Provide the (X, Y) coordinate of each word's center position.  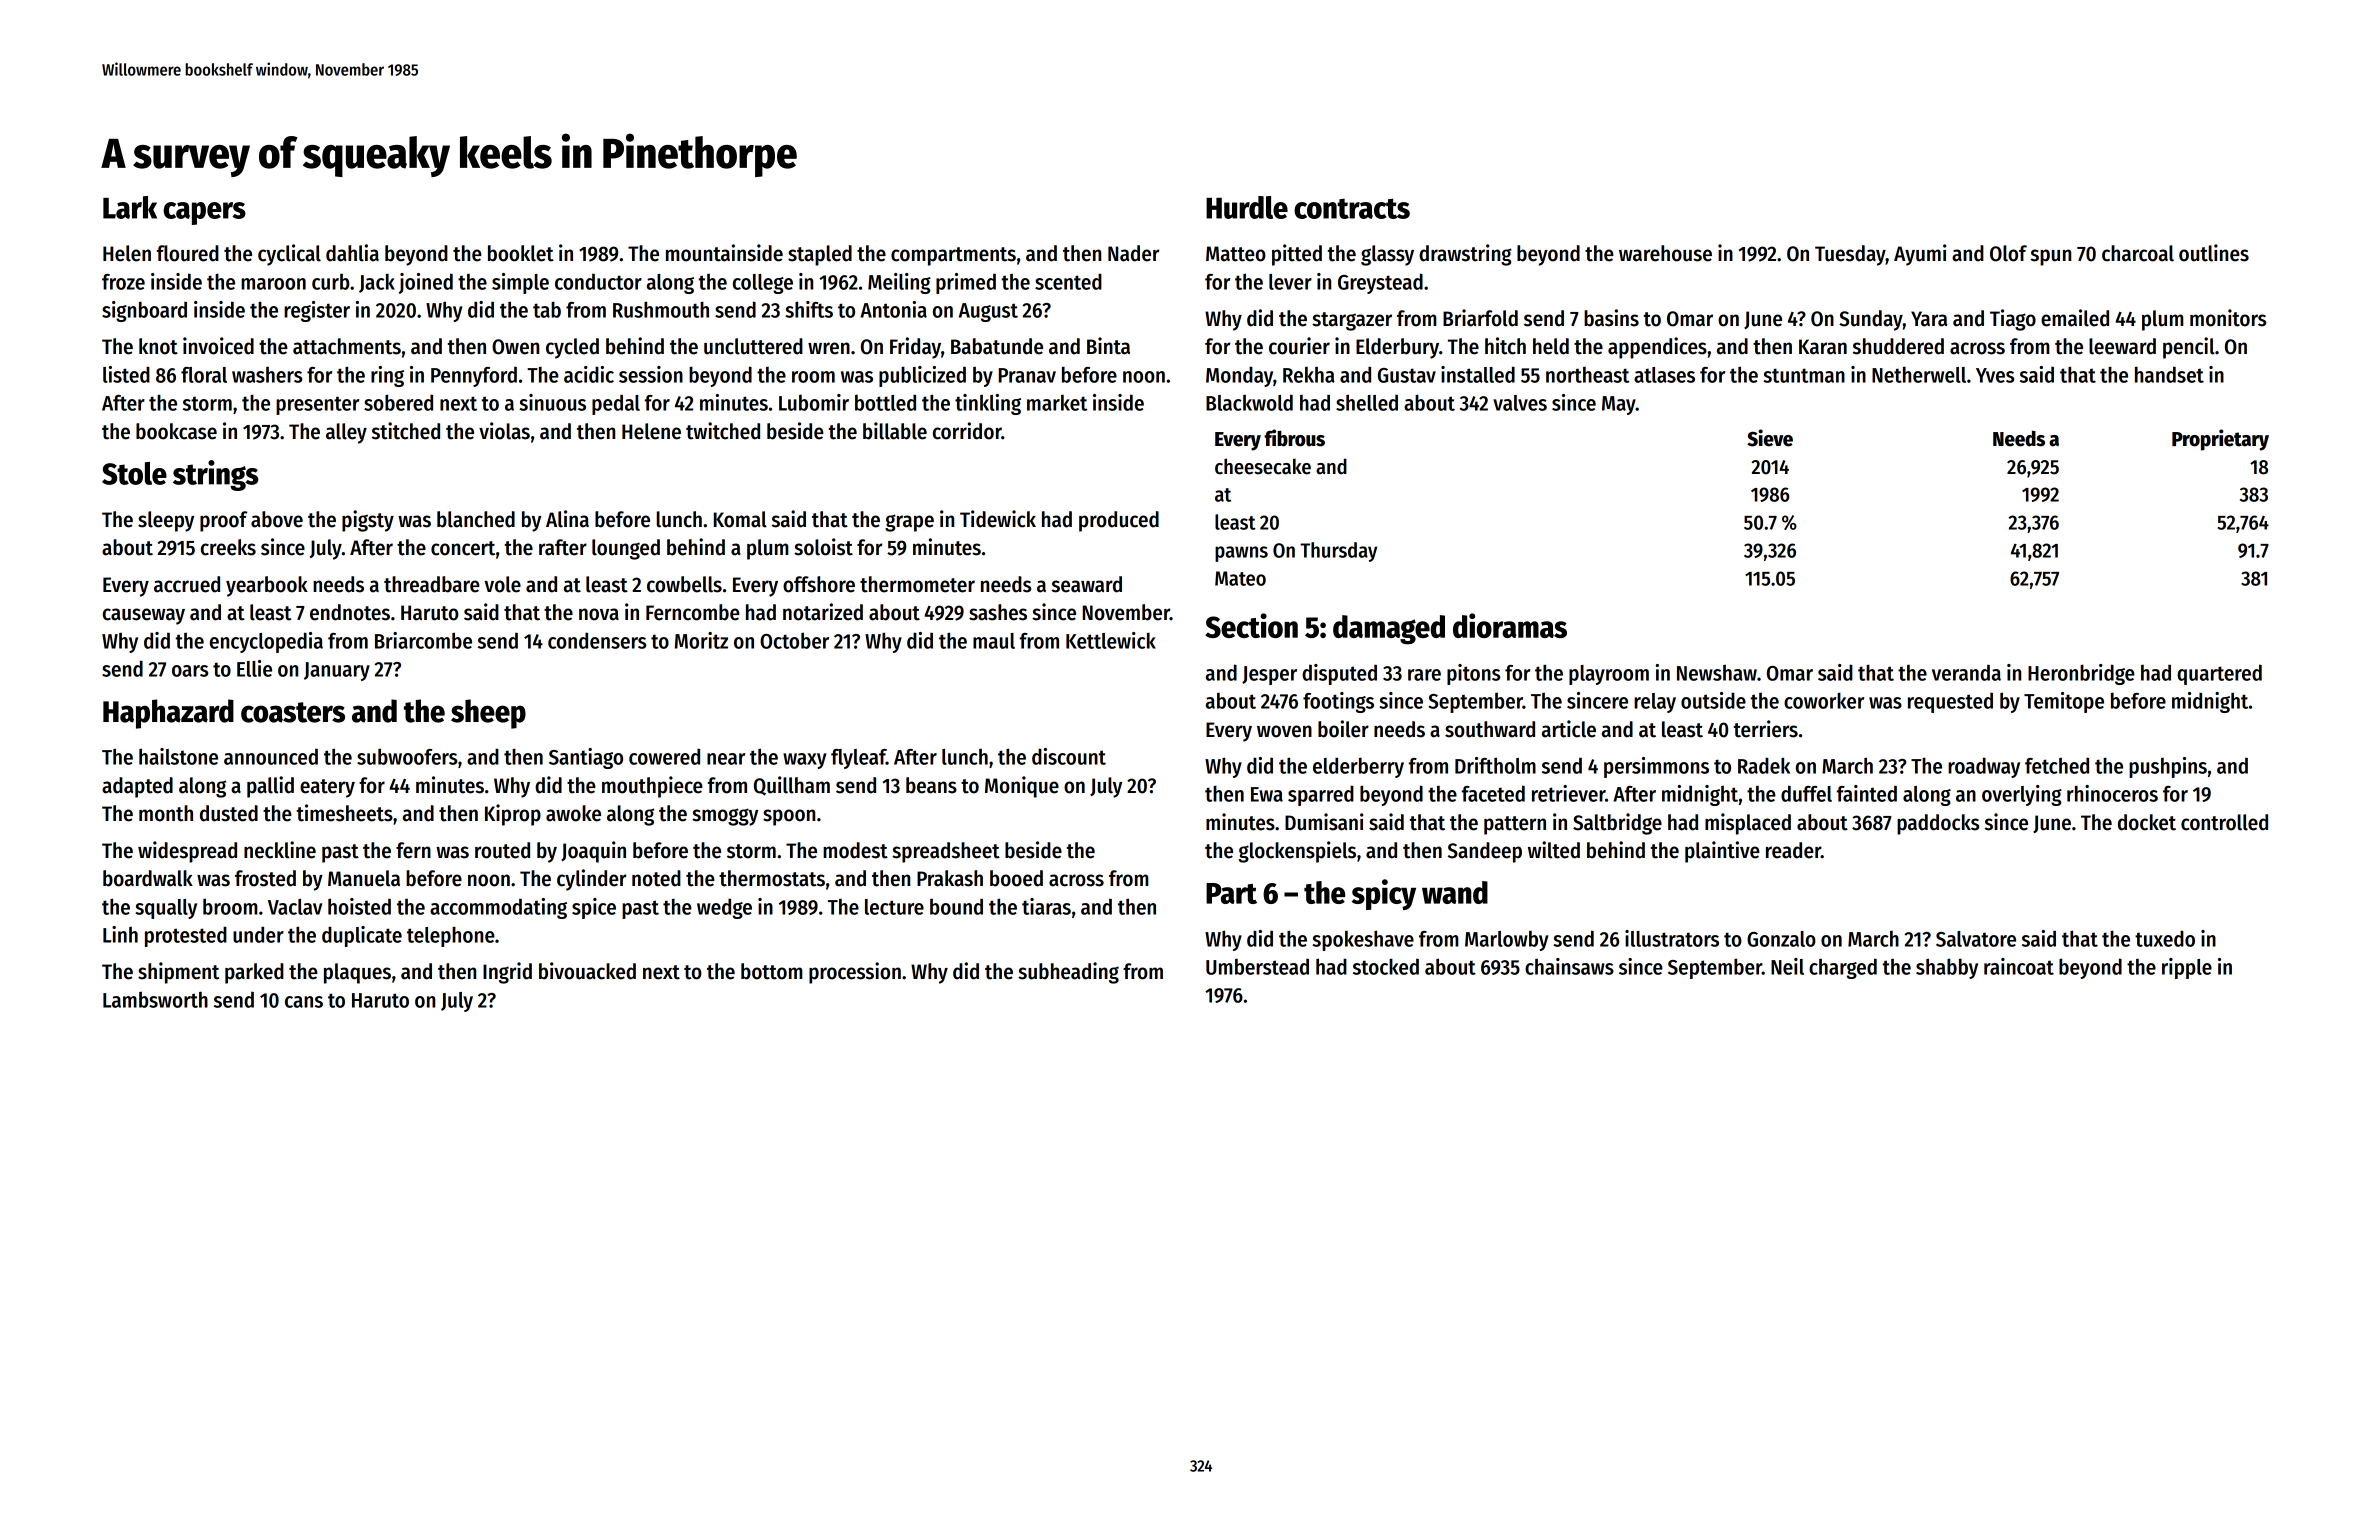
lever (1290, 282)
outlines (2214, 253)
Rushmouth (661, 309)
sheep (488, 714)
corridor (967, 431)
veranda (1966, 672)
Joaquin (593, 852)
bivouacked (587, 971)
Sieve (1770, 438)
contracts (1352, 208)
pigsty (368, 521)
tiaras (1046, 906)
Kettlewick (1111, 640)
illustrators (1672, 938)
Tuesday (1850, 255)
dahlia (352, 253)
